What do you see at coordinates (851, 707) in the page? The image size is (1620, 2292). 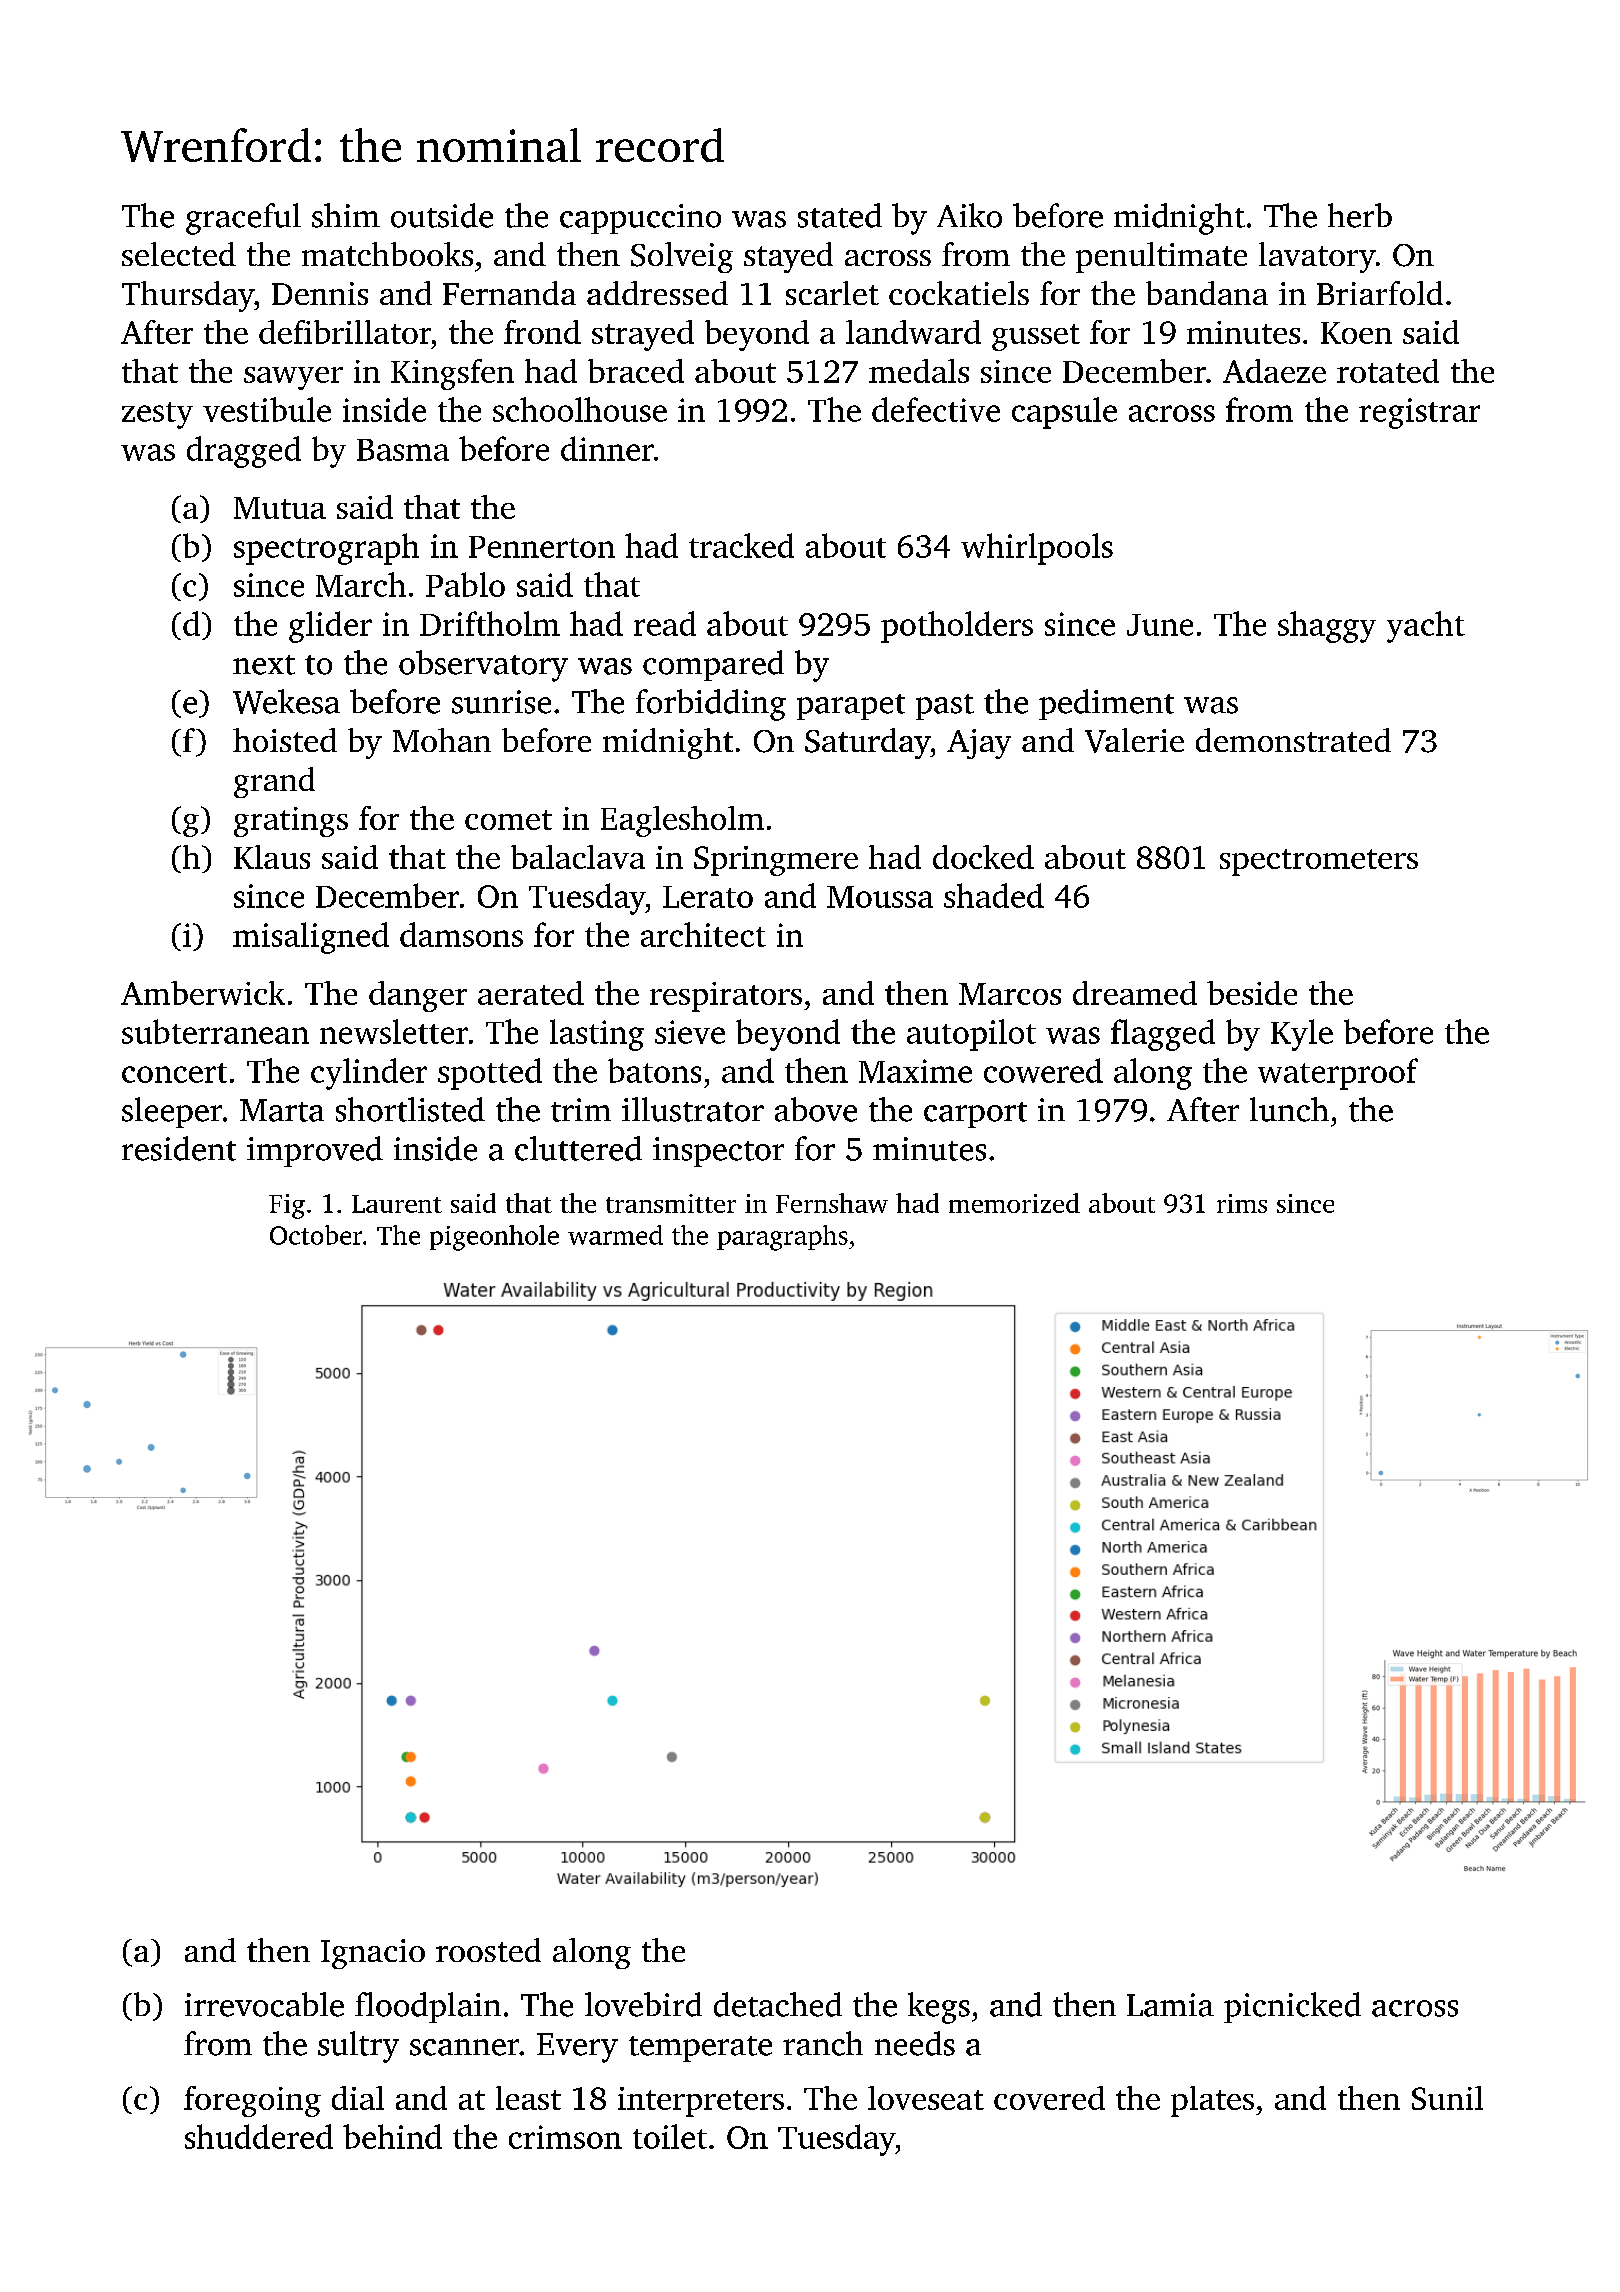 I see `parapet` at bounding box center [851, 707].
